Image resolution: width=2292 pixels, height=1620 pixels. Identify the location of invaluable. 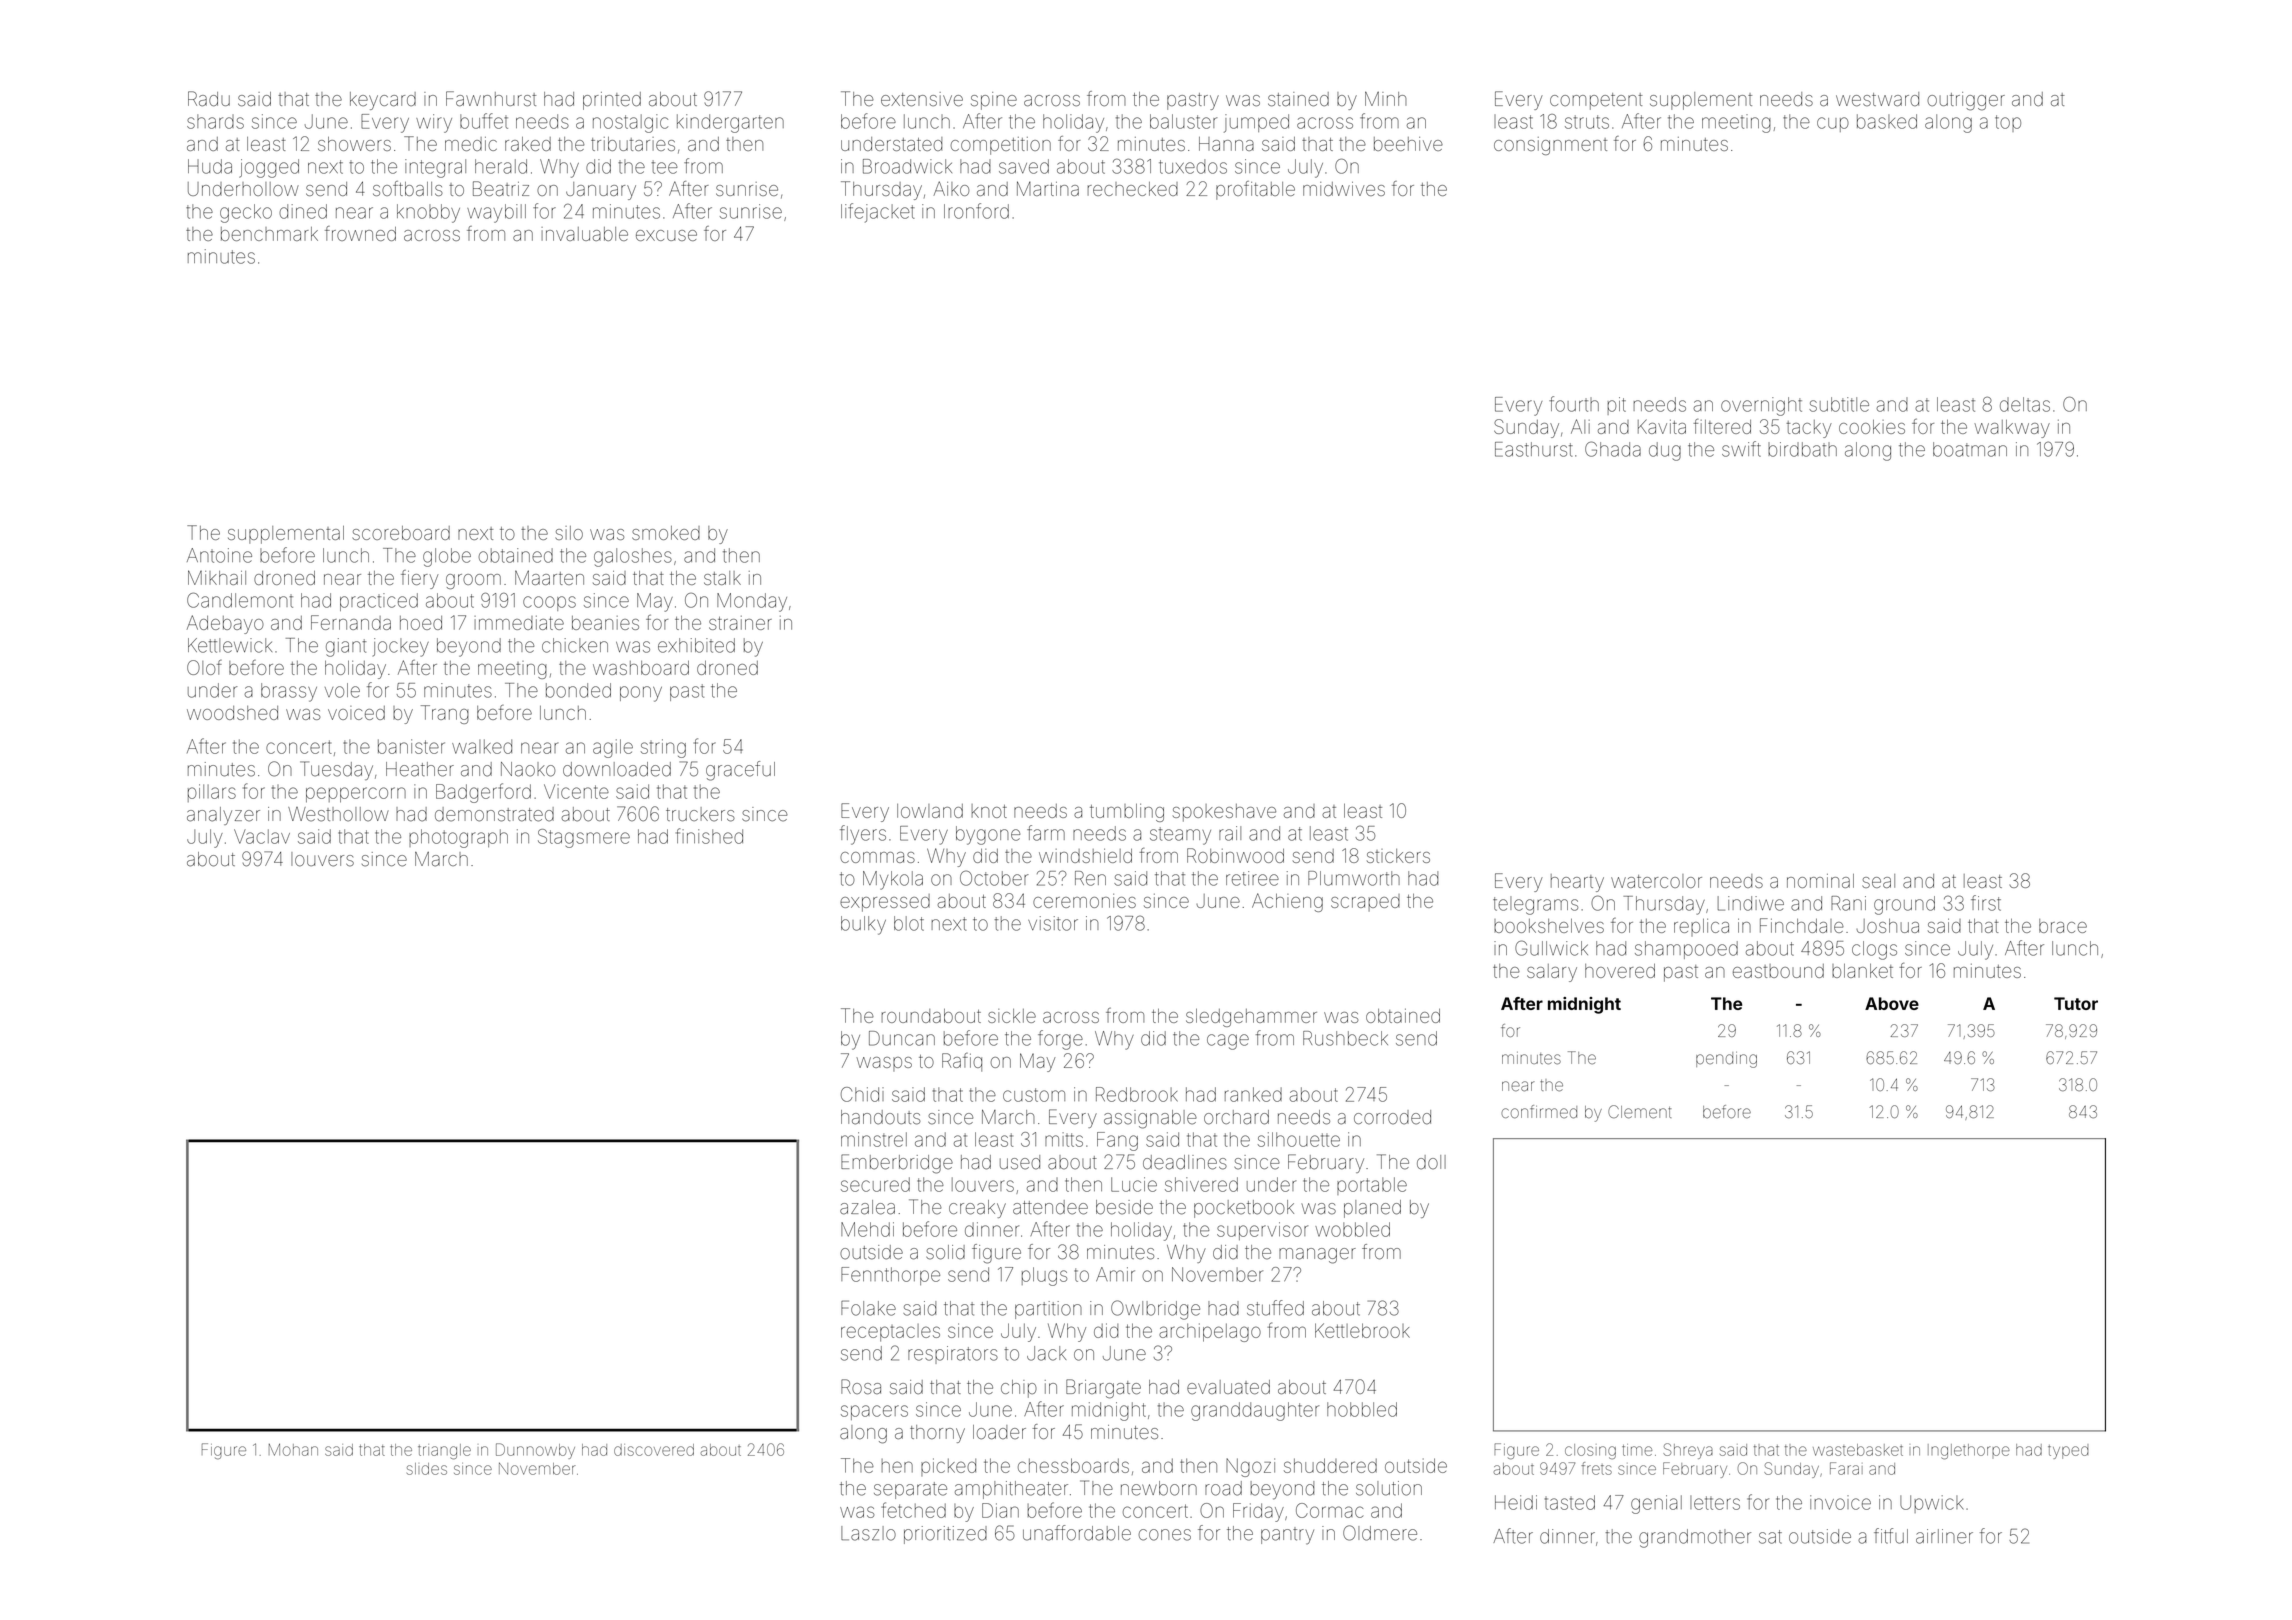
(584, 234).
